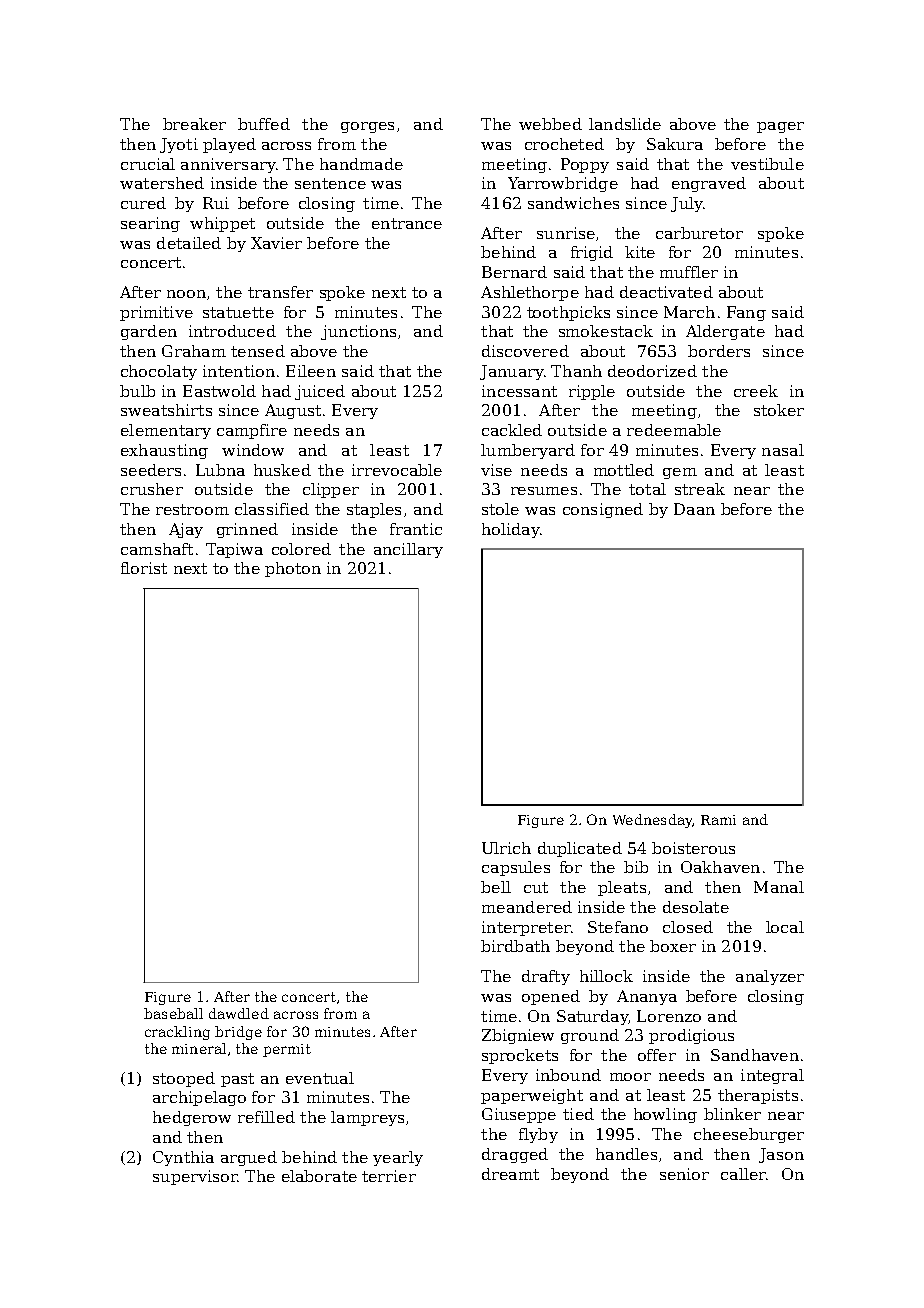 This screenshot has width=924, height=1308. Describe the element at coordinates (367, 1118) in the screenshot. I see `lampreys` at that location.
